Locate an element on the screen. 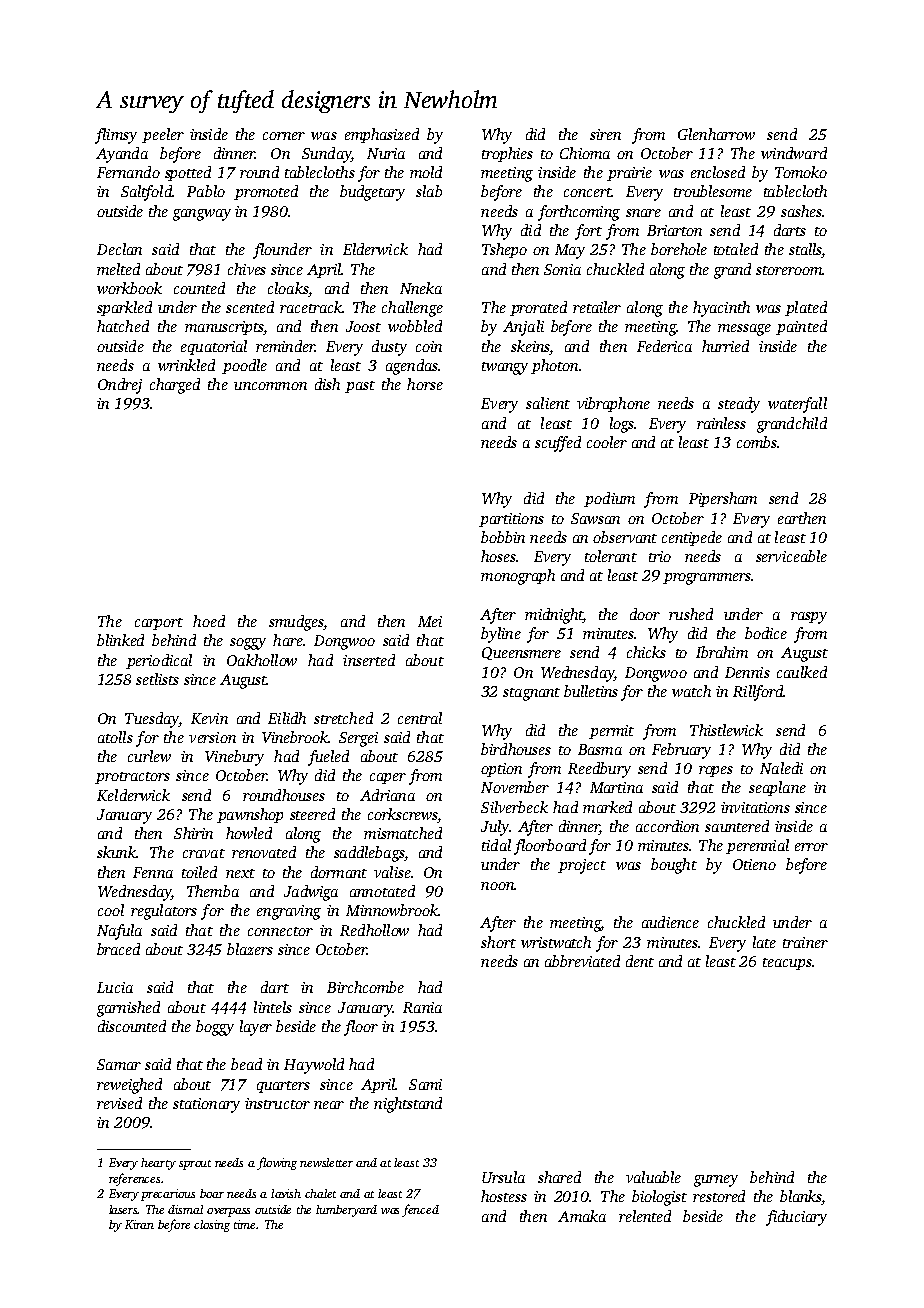 The image size is (924, 1308). Rania is located at coordinates (422, 1007).
